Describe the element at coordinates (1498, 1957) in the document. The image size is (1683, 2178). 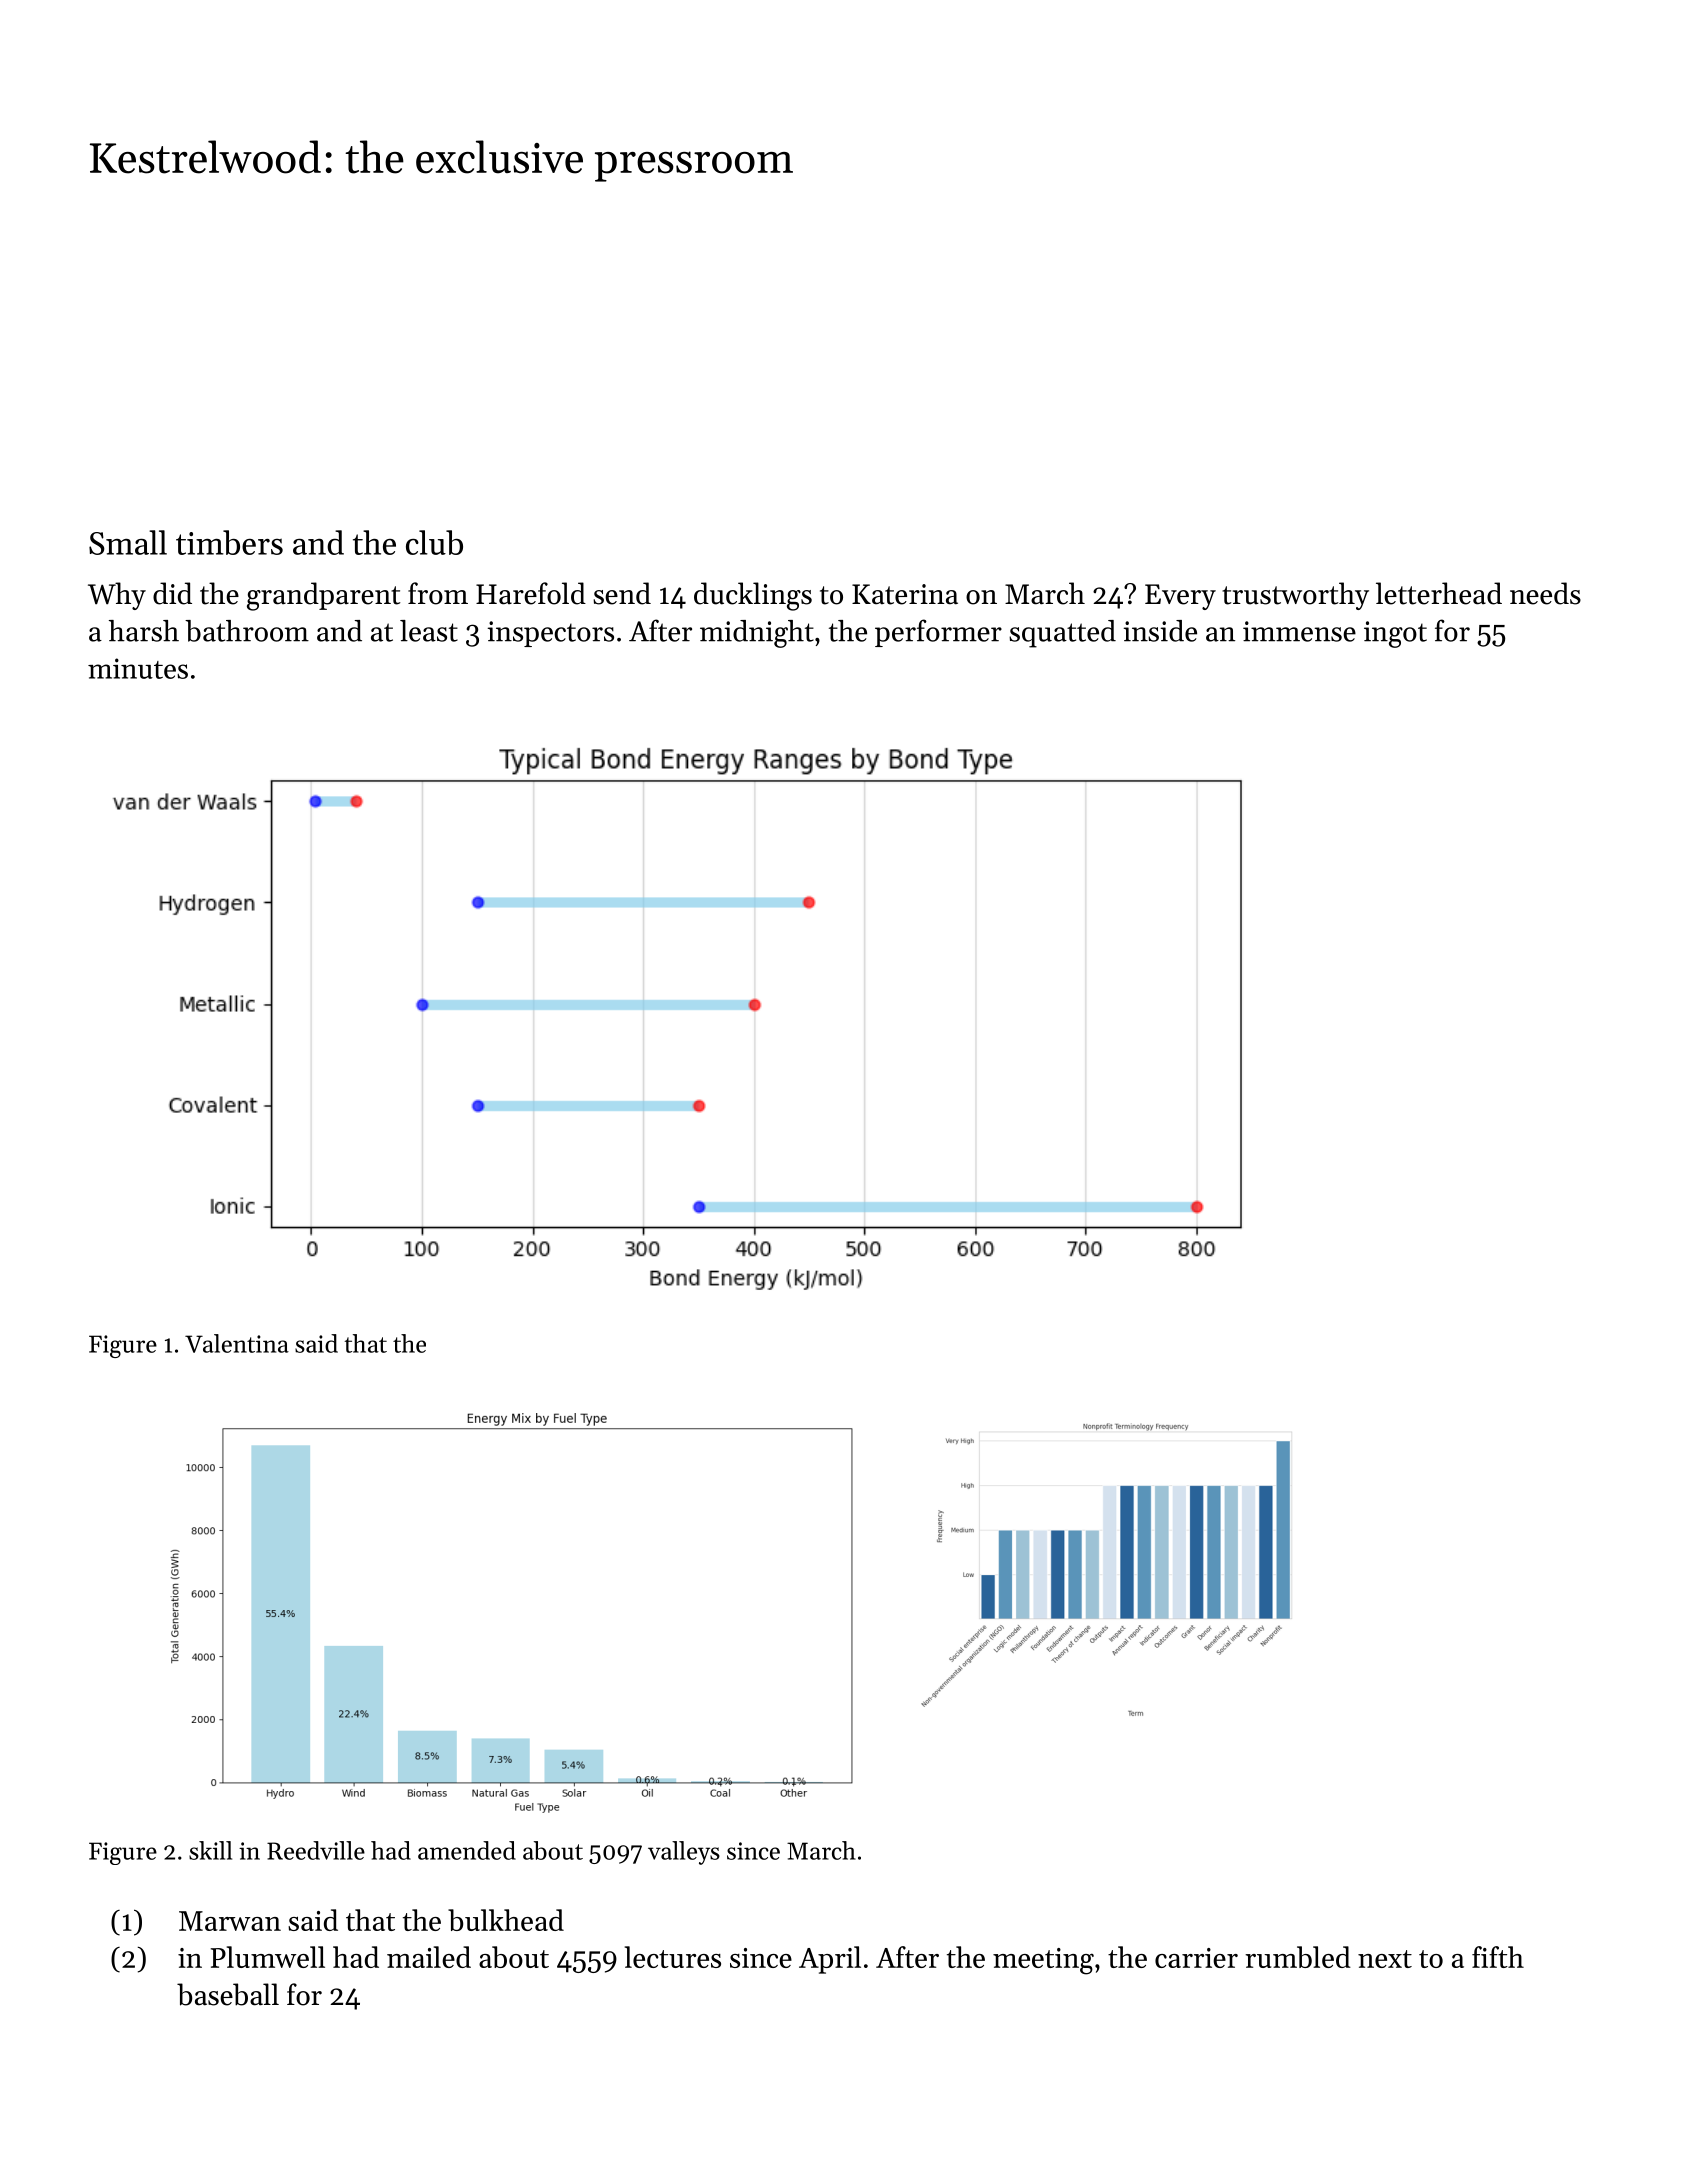
I see `fifth` at that location.
